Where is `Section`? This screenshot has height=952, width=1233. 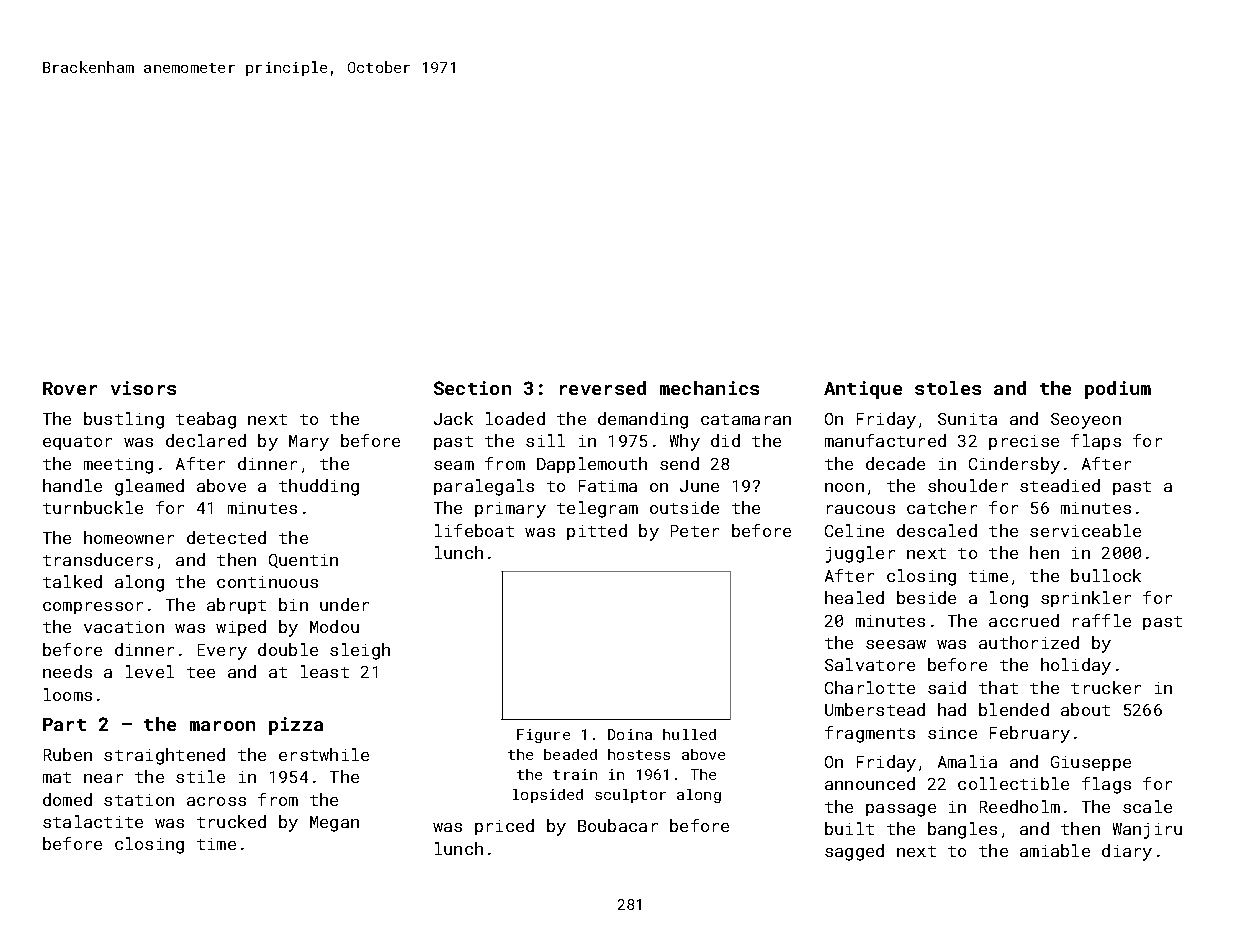
Section is located at coordinates (472, 388).
